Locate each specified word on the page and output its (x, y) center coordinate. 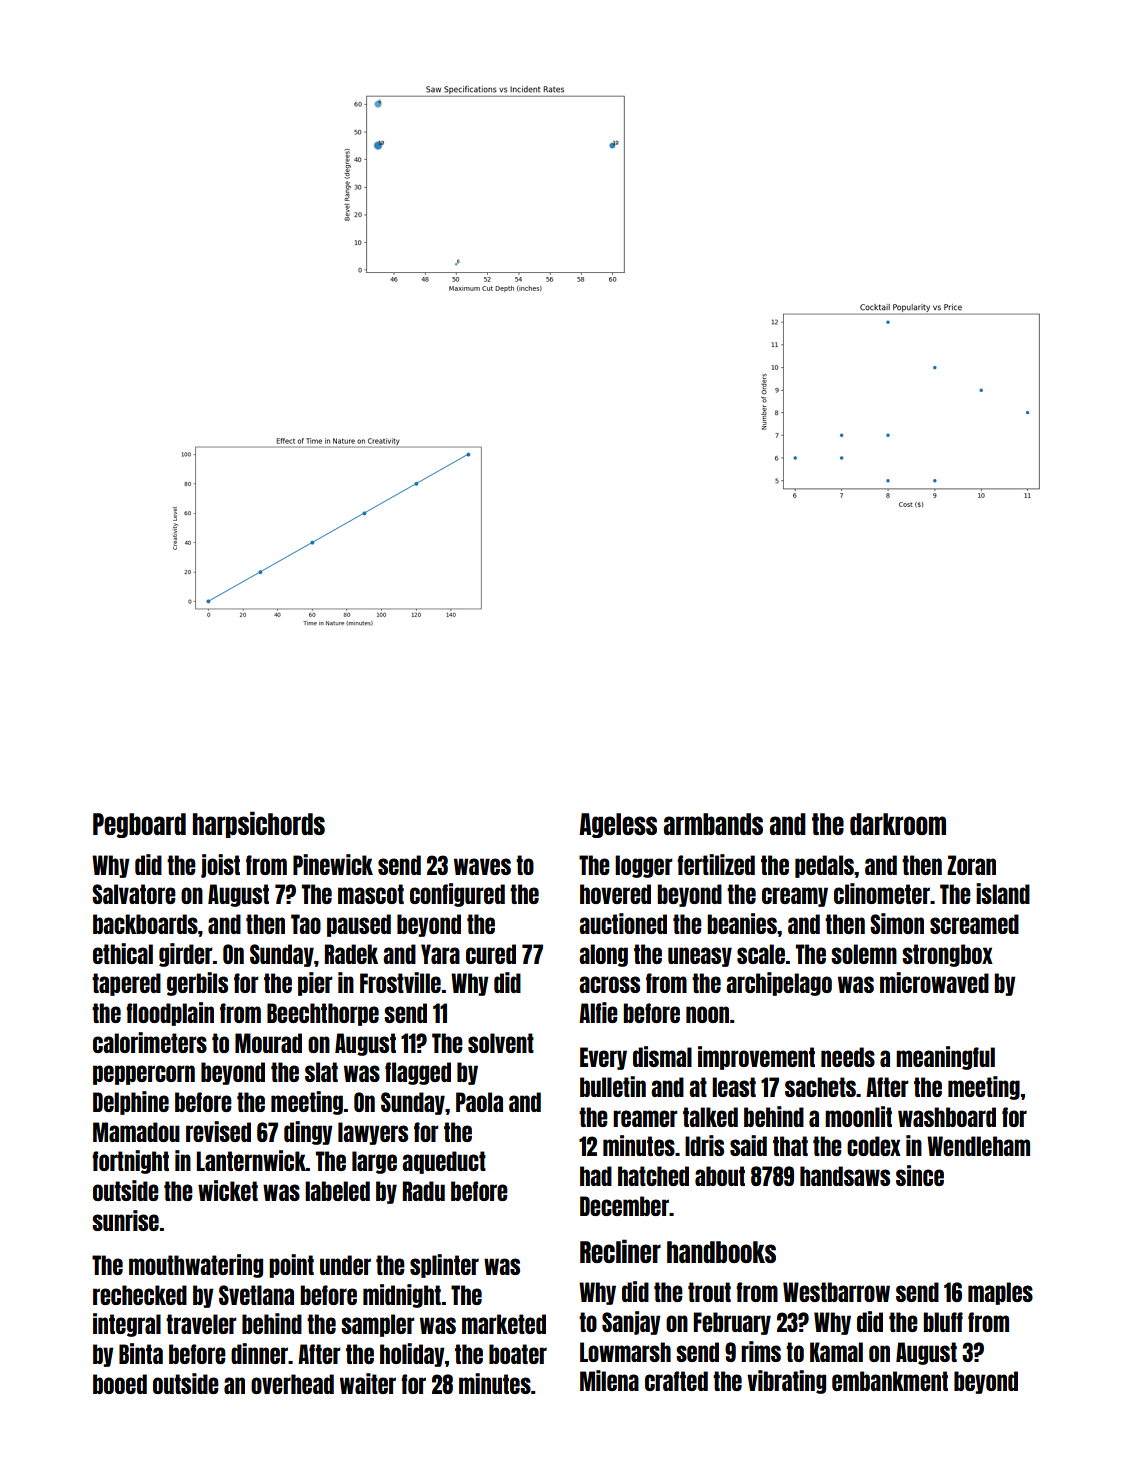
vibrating (786, 1382)
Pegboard (139, 825)
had (596, 1176)
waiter (368, 1383)
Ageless (618, 825)
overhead (292, 1384)
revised (218, 1131)
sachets (820, 1087)
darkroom (898, 824)
